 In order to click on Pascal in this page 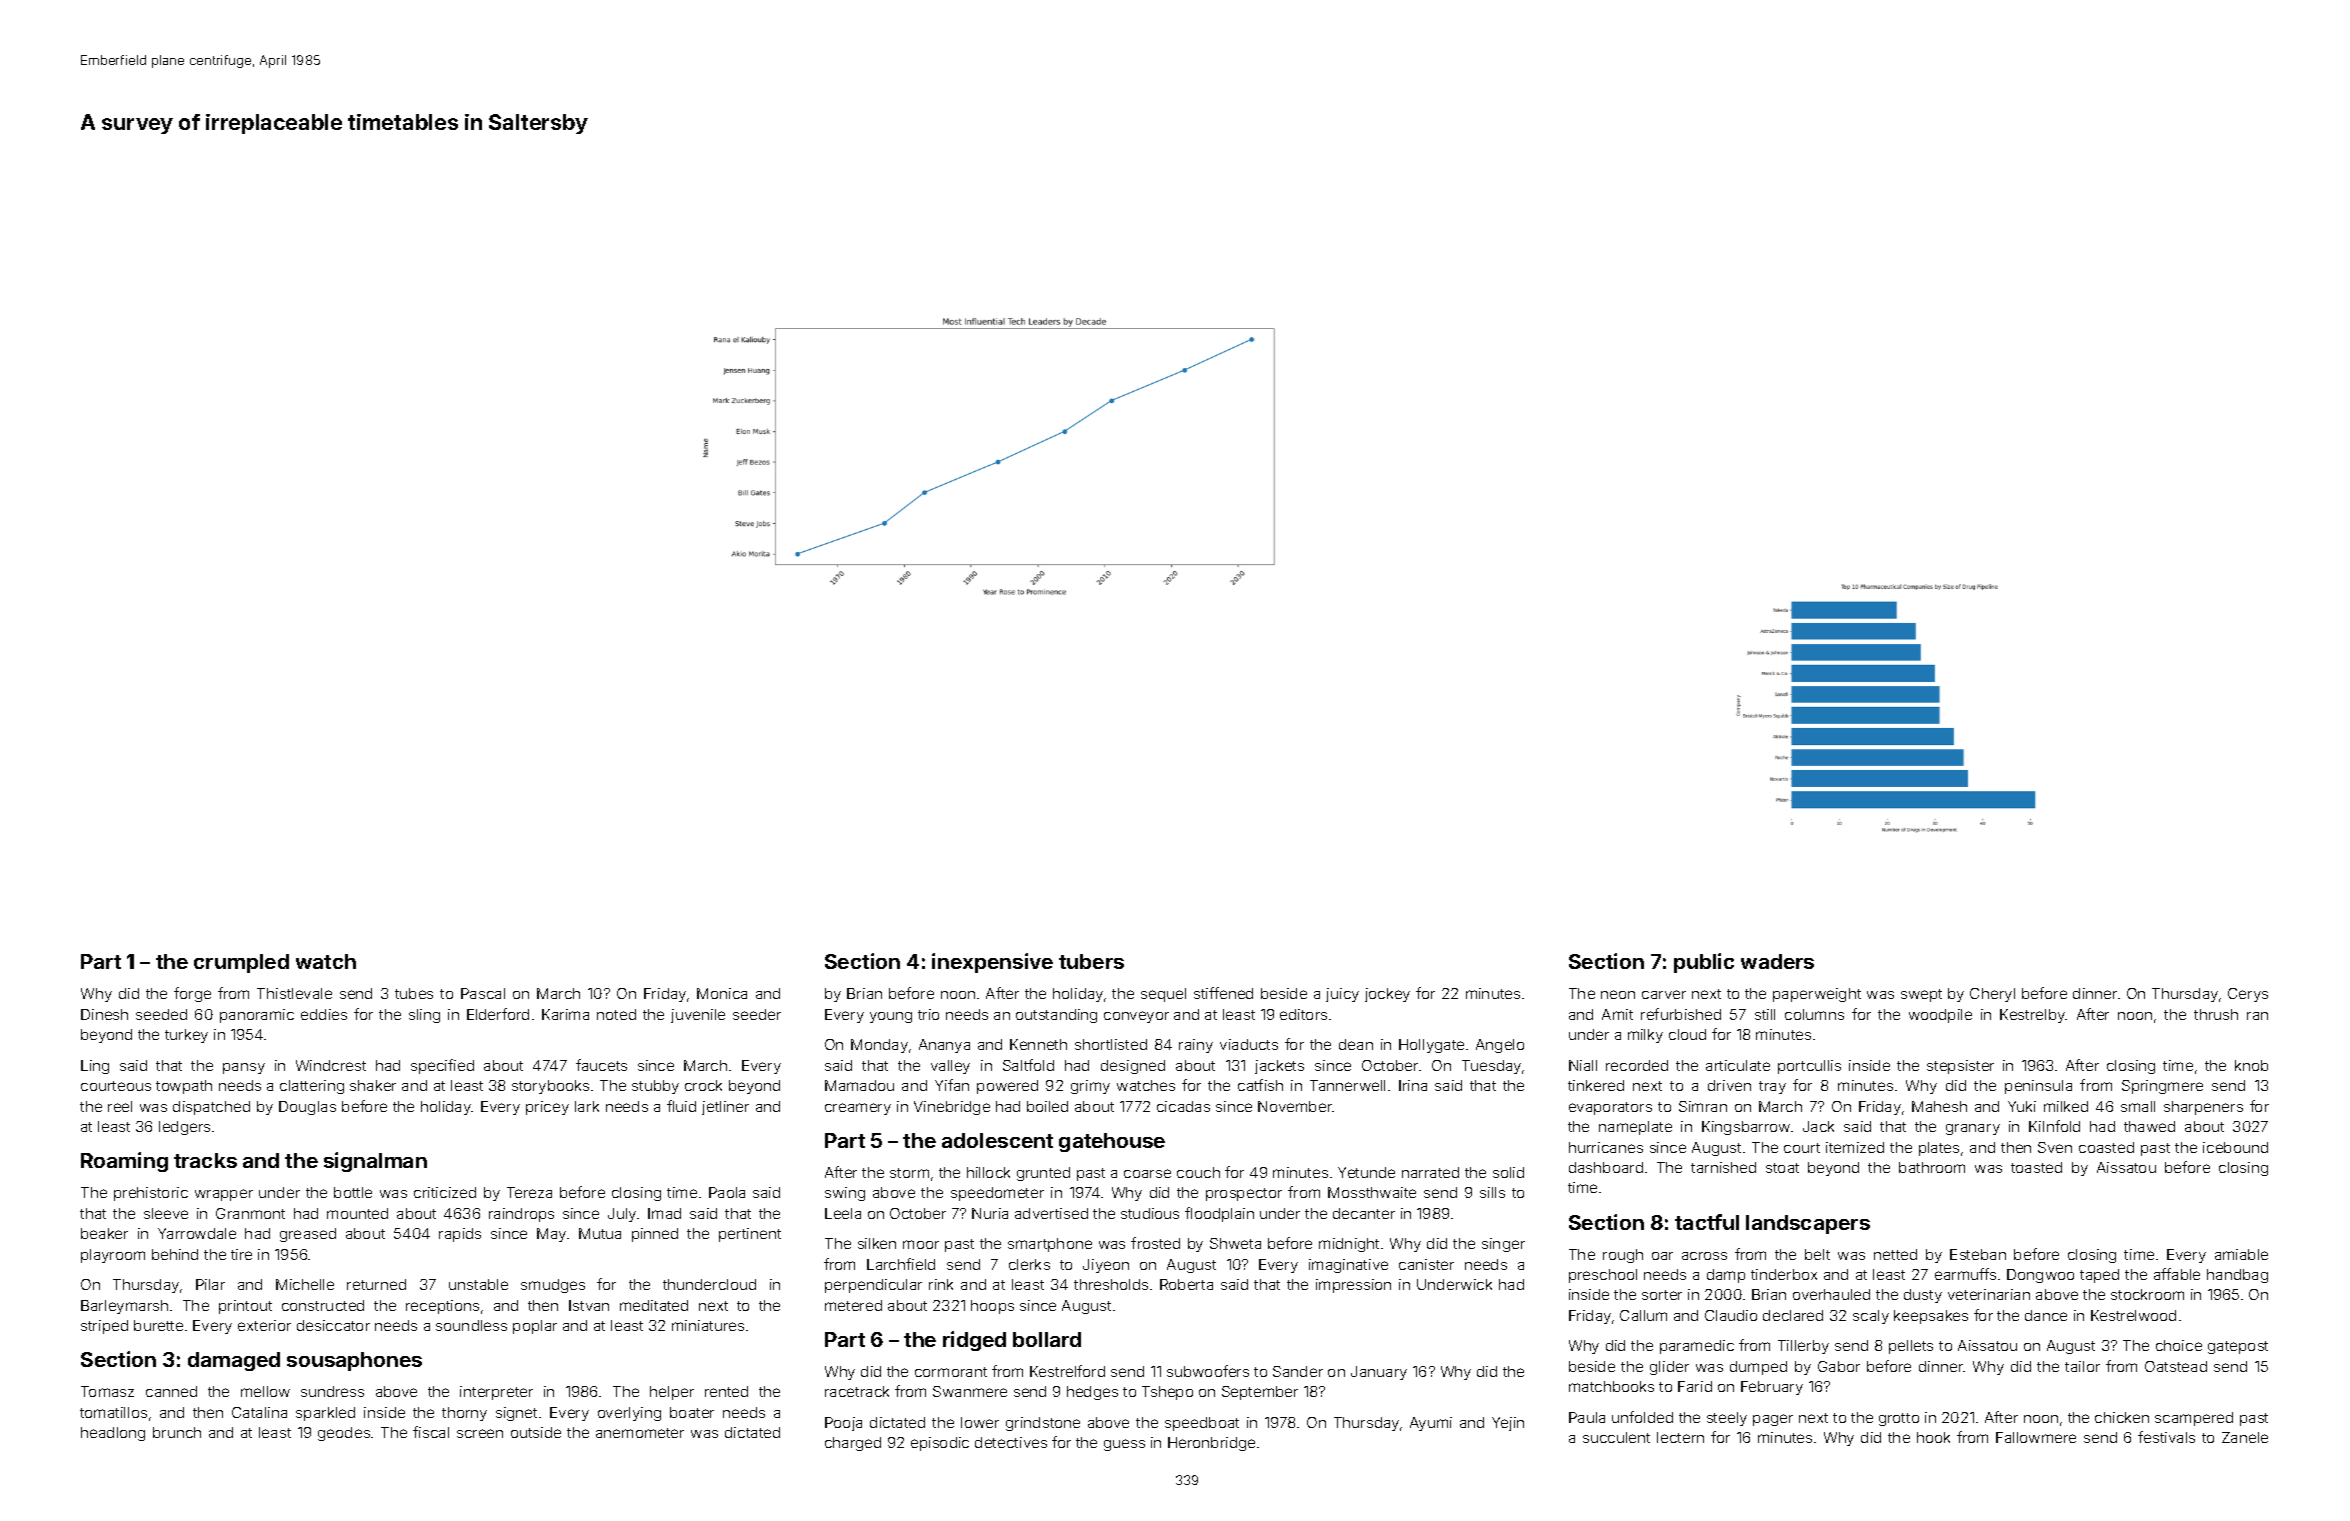, I will do `click(483, 993)`.
